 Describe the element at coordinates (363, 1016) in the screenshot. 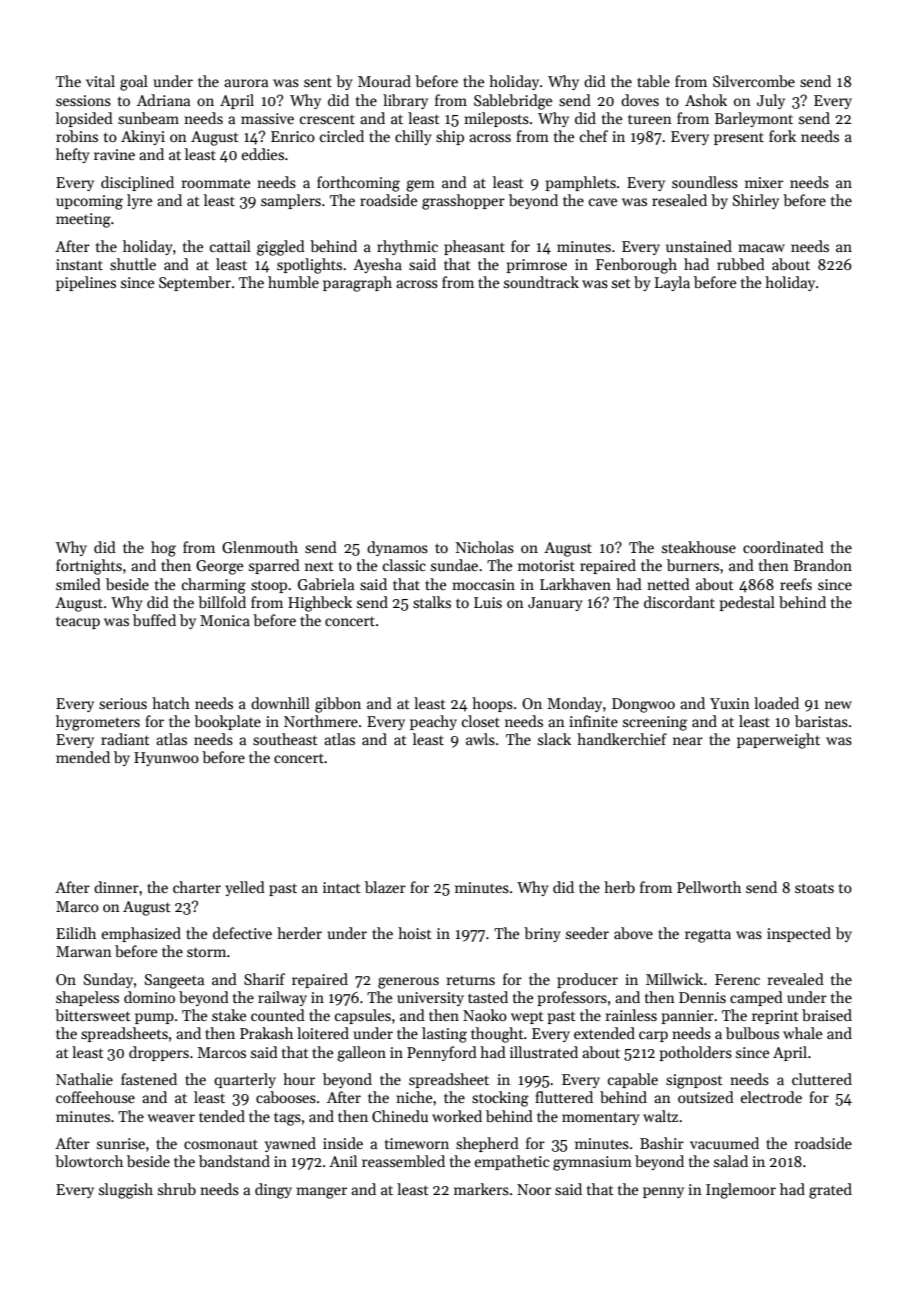

I see `capsules` at that location.
